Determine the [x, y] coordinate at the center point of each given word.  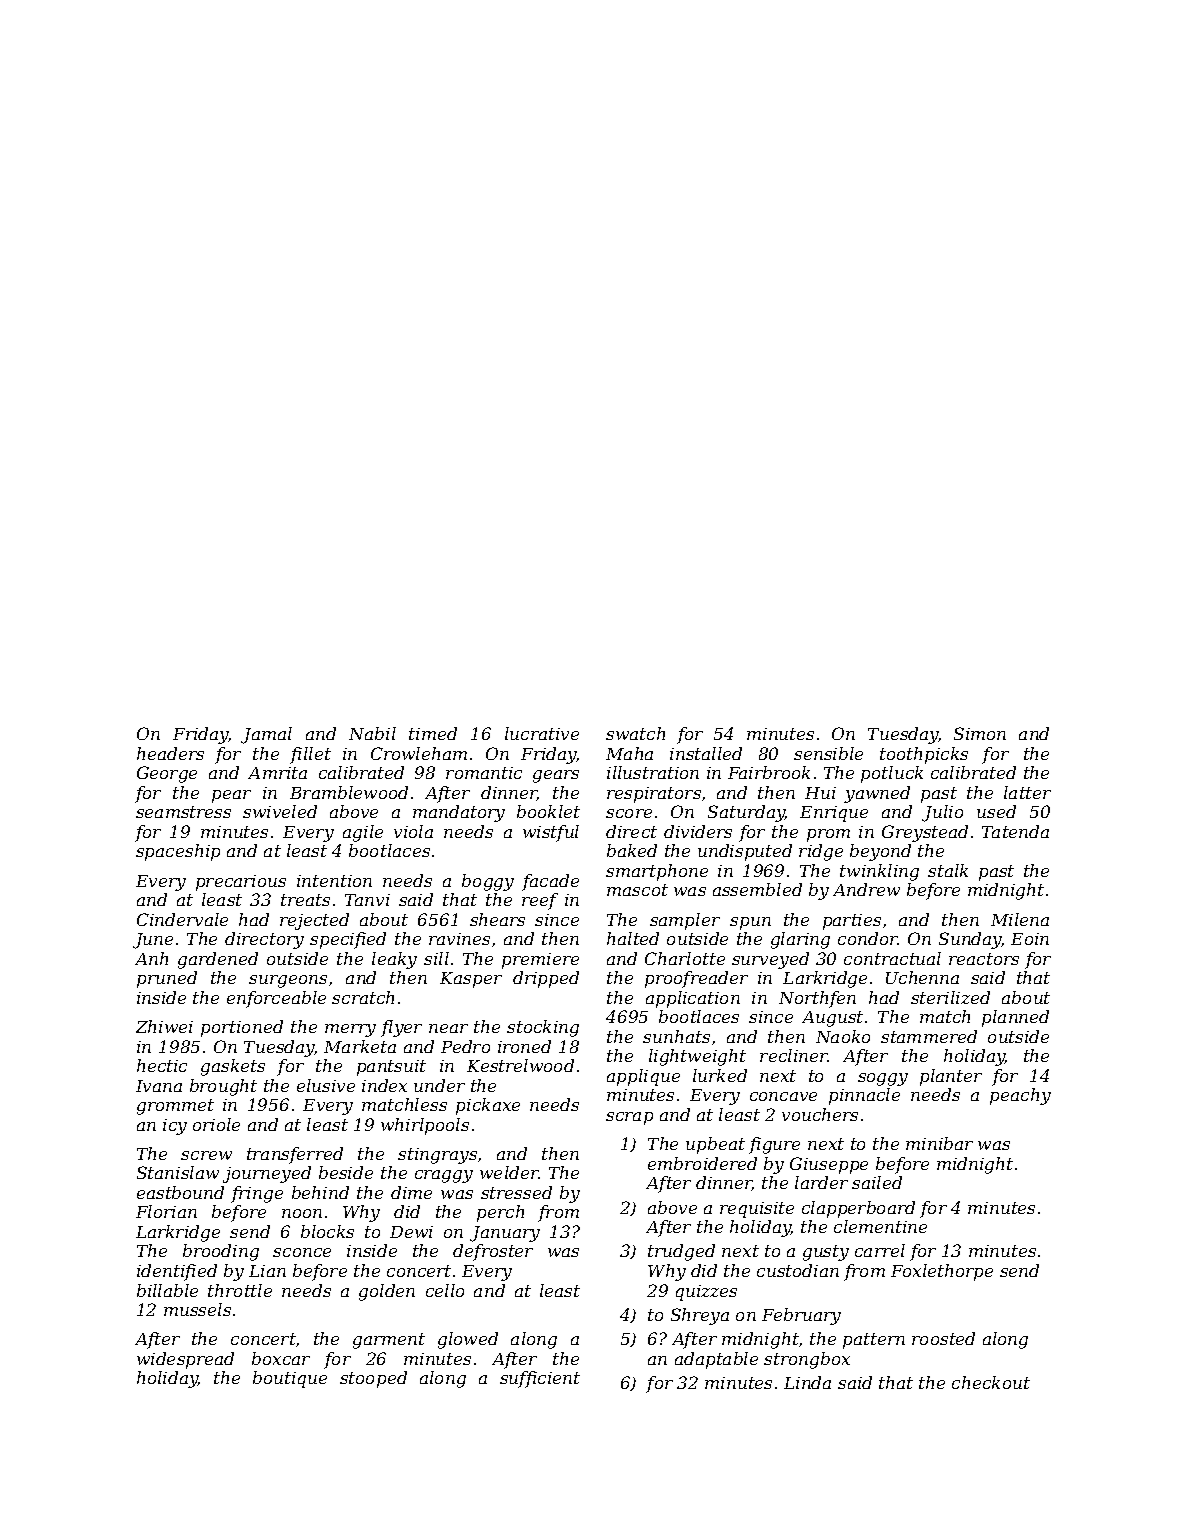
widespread [185, 1360]
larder [821, 1182]
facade [550, 882]
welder [509, 1172]
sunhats [676, 1036]
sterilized [950, 997]
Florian [166, 1211]
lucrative [542, 733]
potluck [892, 774]
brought [223, 1087]
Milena [1020, 919]
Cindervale [182, 919]
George [167, 774]
